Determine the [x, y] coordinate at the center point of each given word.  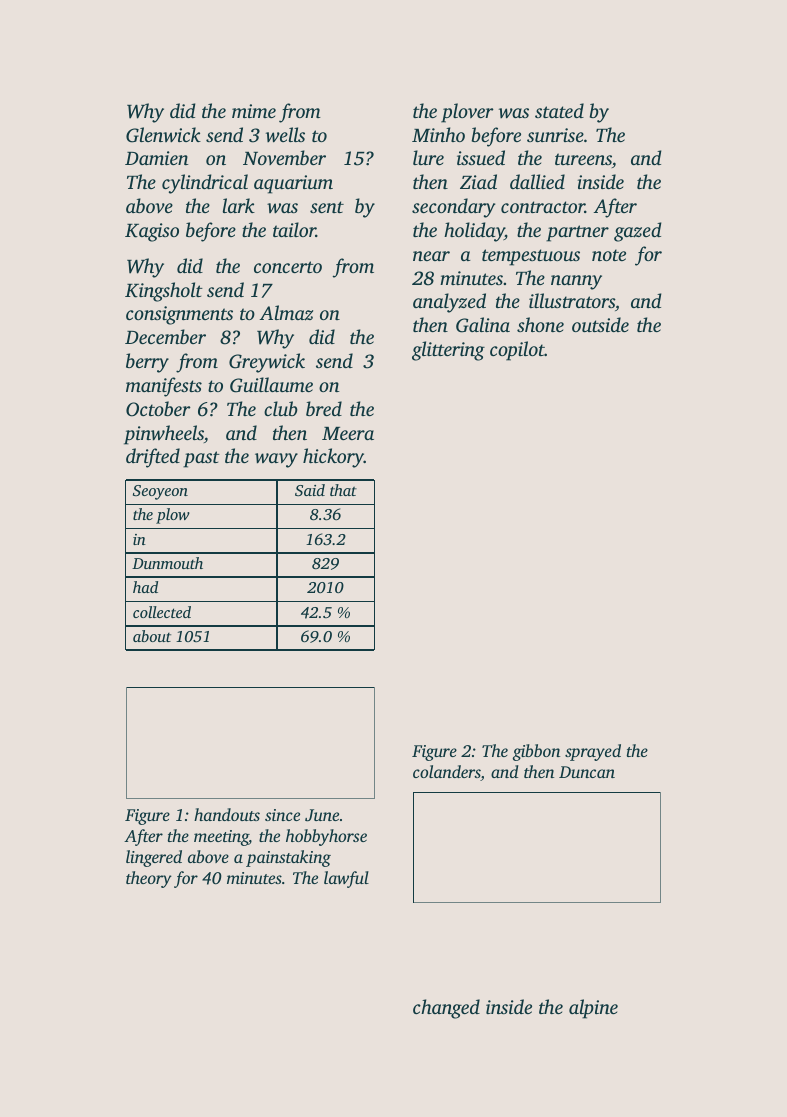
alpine [593, 1009]
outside [600, 324]
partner [577, 233]
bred [324, 408]
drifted [153, 458]
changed [446, 1009]
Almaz [286, 313]
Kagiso [152, 232]
